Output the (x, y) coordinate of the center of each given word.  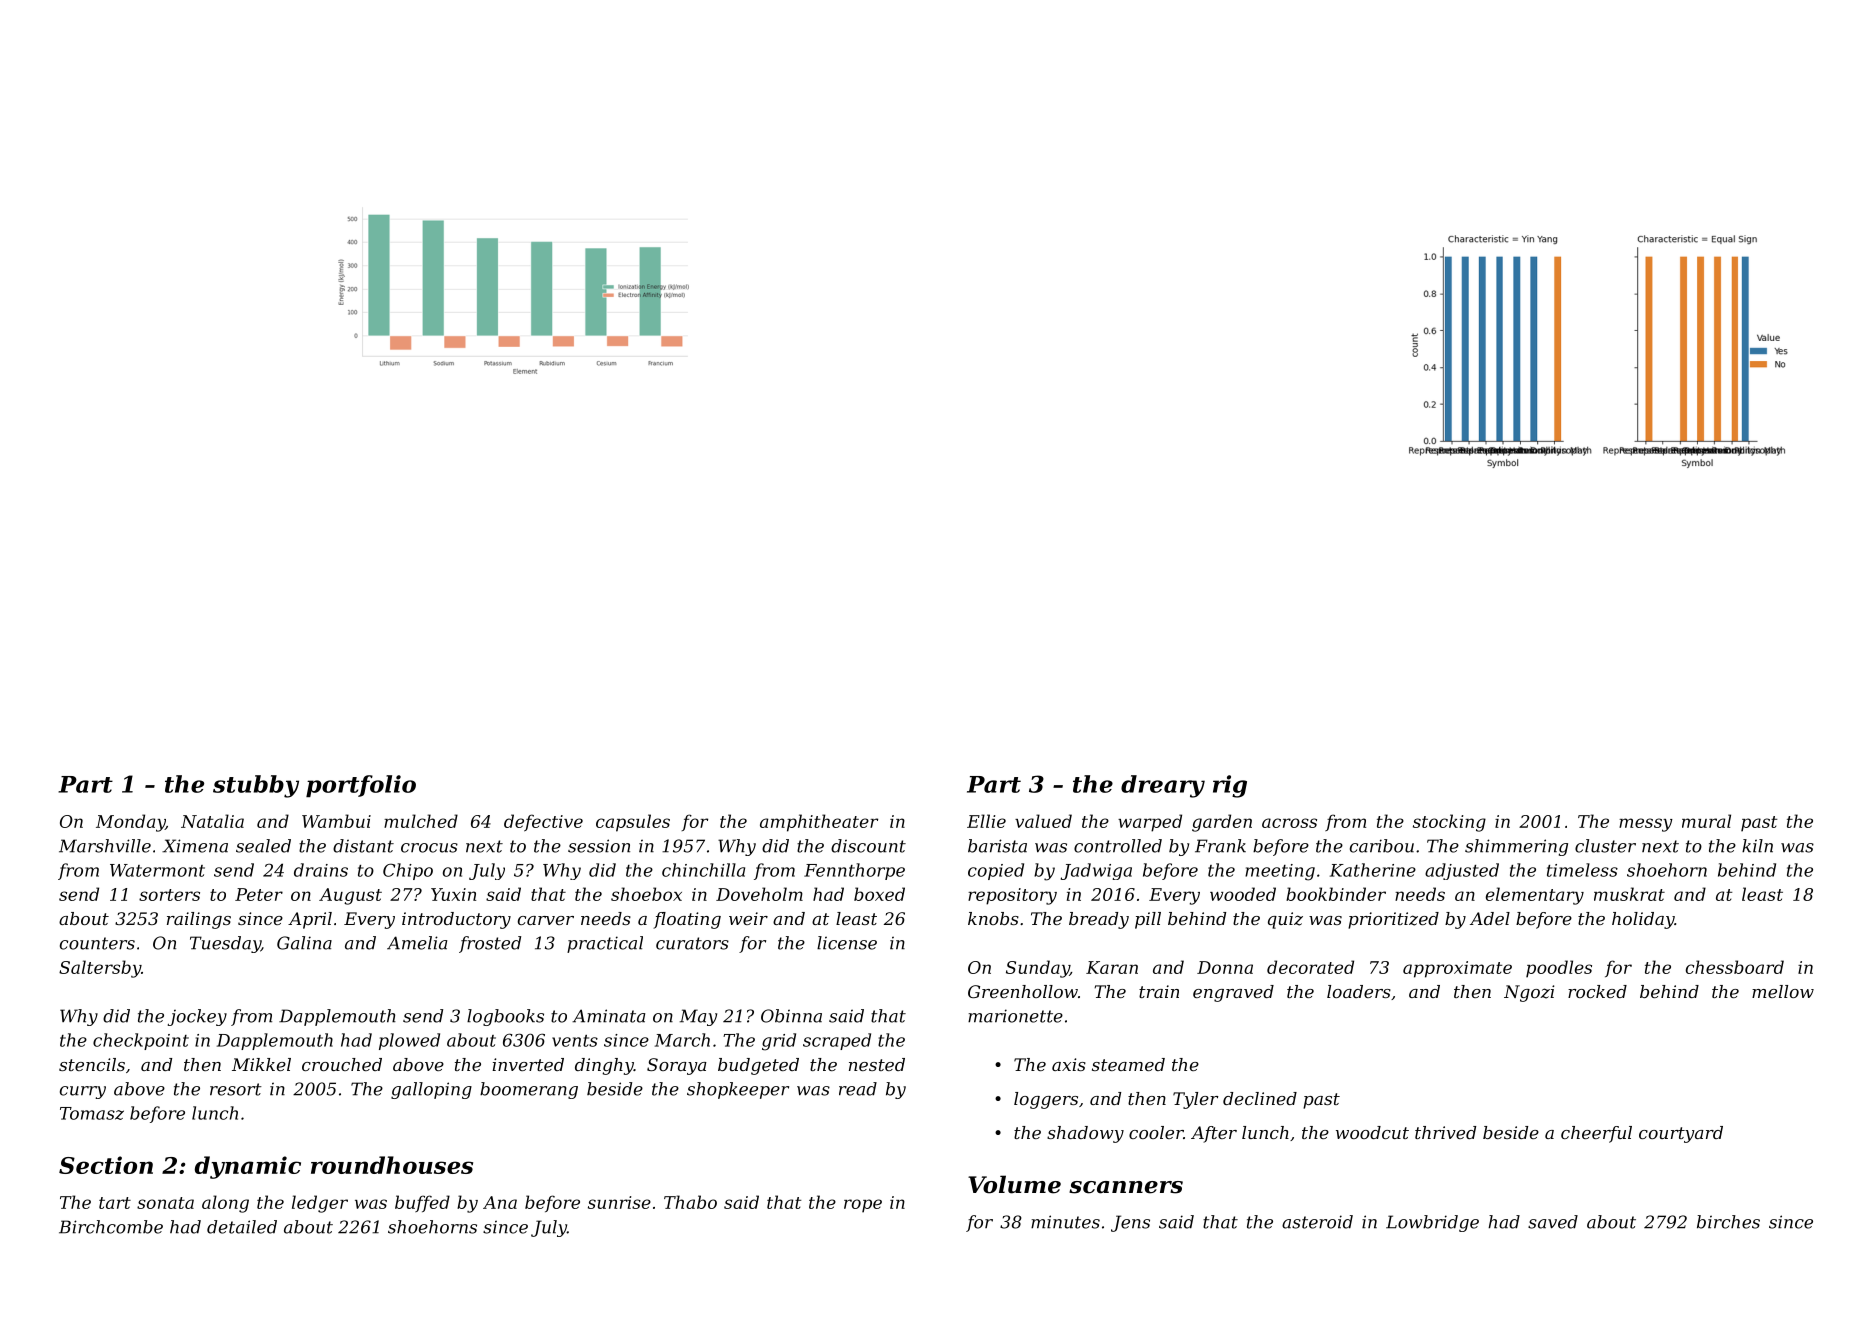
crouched (342, 1064)
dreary (1163, 786)
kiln (1757, 846)
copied (996, 871)
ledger (320, 1204)
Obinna (791, 1016)
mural (1706, 821)
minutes (1065, 1222)
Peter (259, 894)
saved (1553, 1222)
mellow (1783, 991)
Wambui (336, 821)
